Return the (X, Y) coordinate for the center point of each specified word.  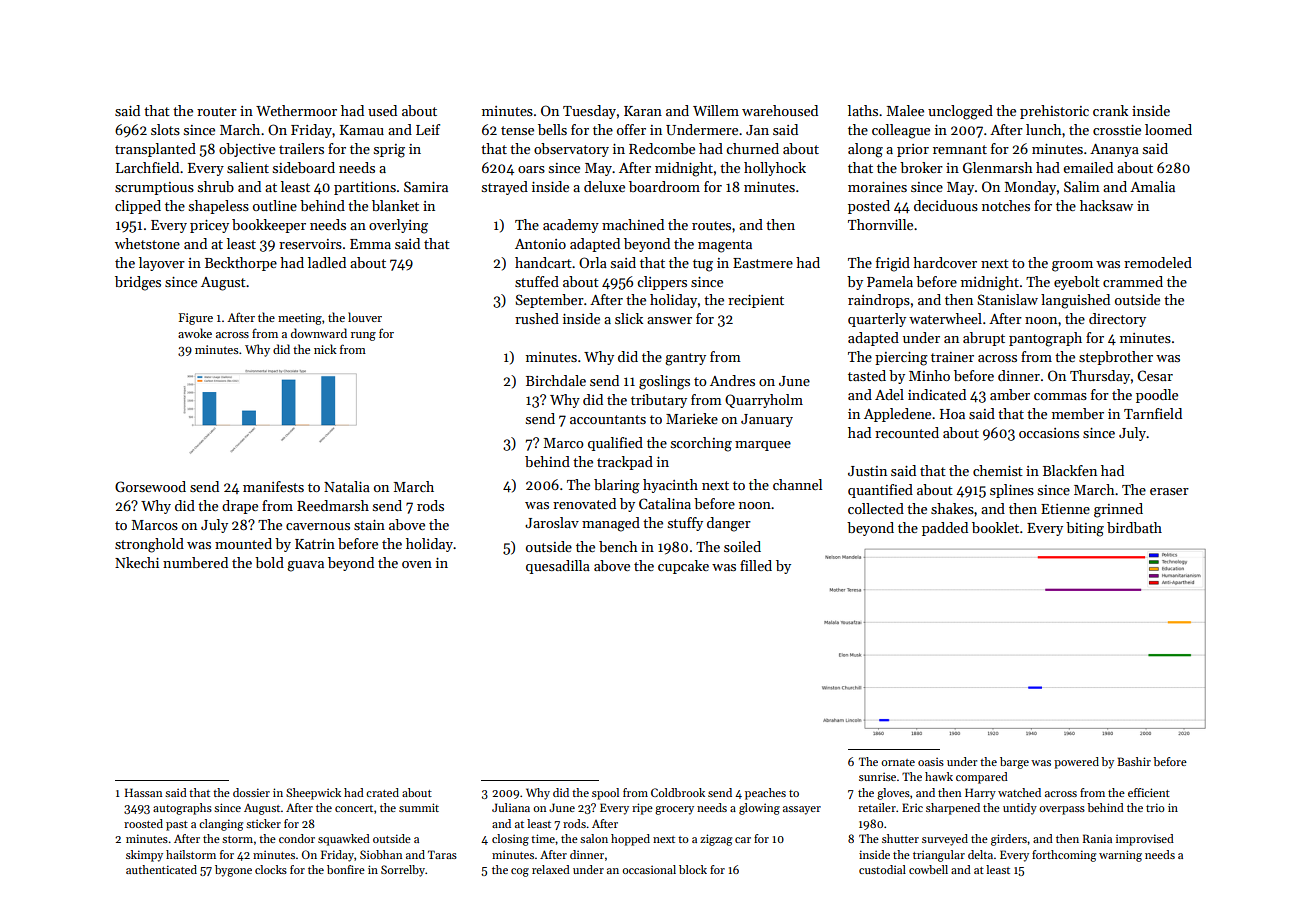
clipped (138, 207)
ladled (327, 262)
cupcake (683, 567)
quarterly (877, 320)
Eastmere (763, 263)
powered (1076, 763)
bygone (233, 871)
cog (520, 872)
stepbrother (1116, 358)
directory (1117, 320)
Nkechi (137, 562)
